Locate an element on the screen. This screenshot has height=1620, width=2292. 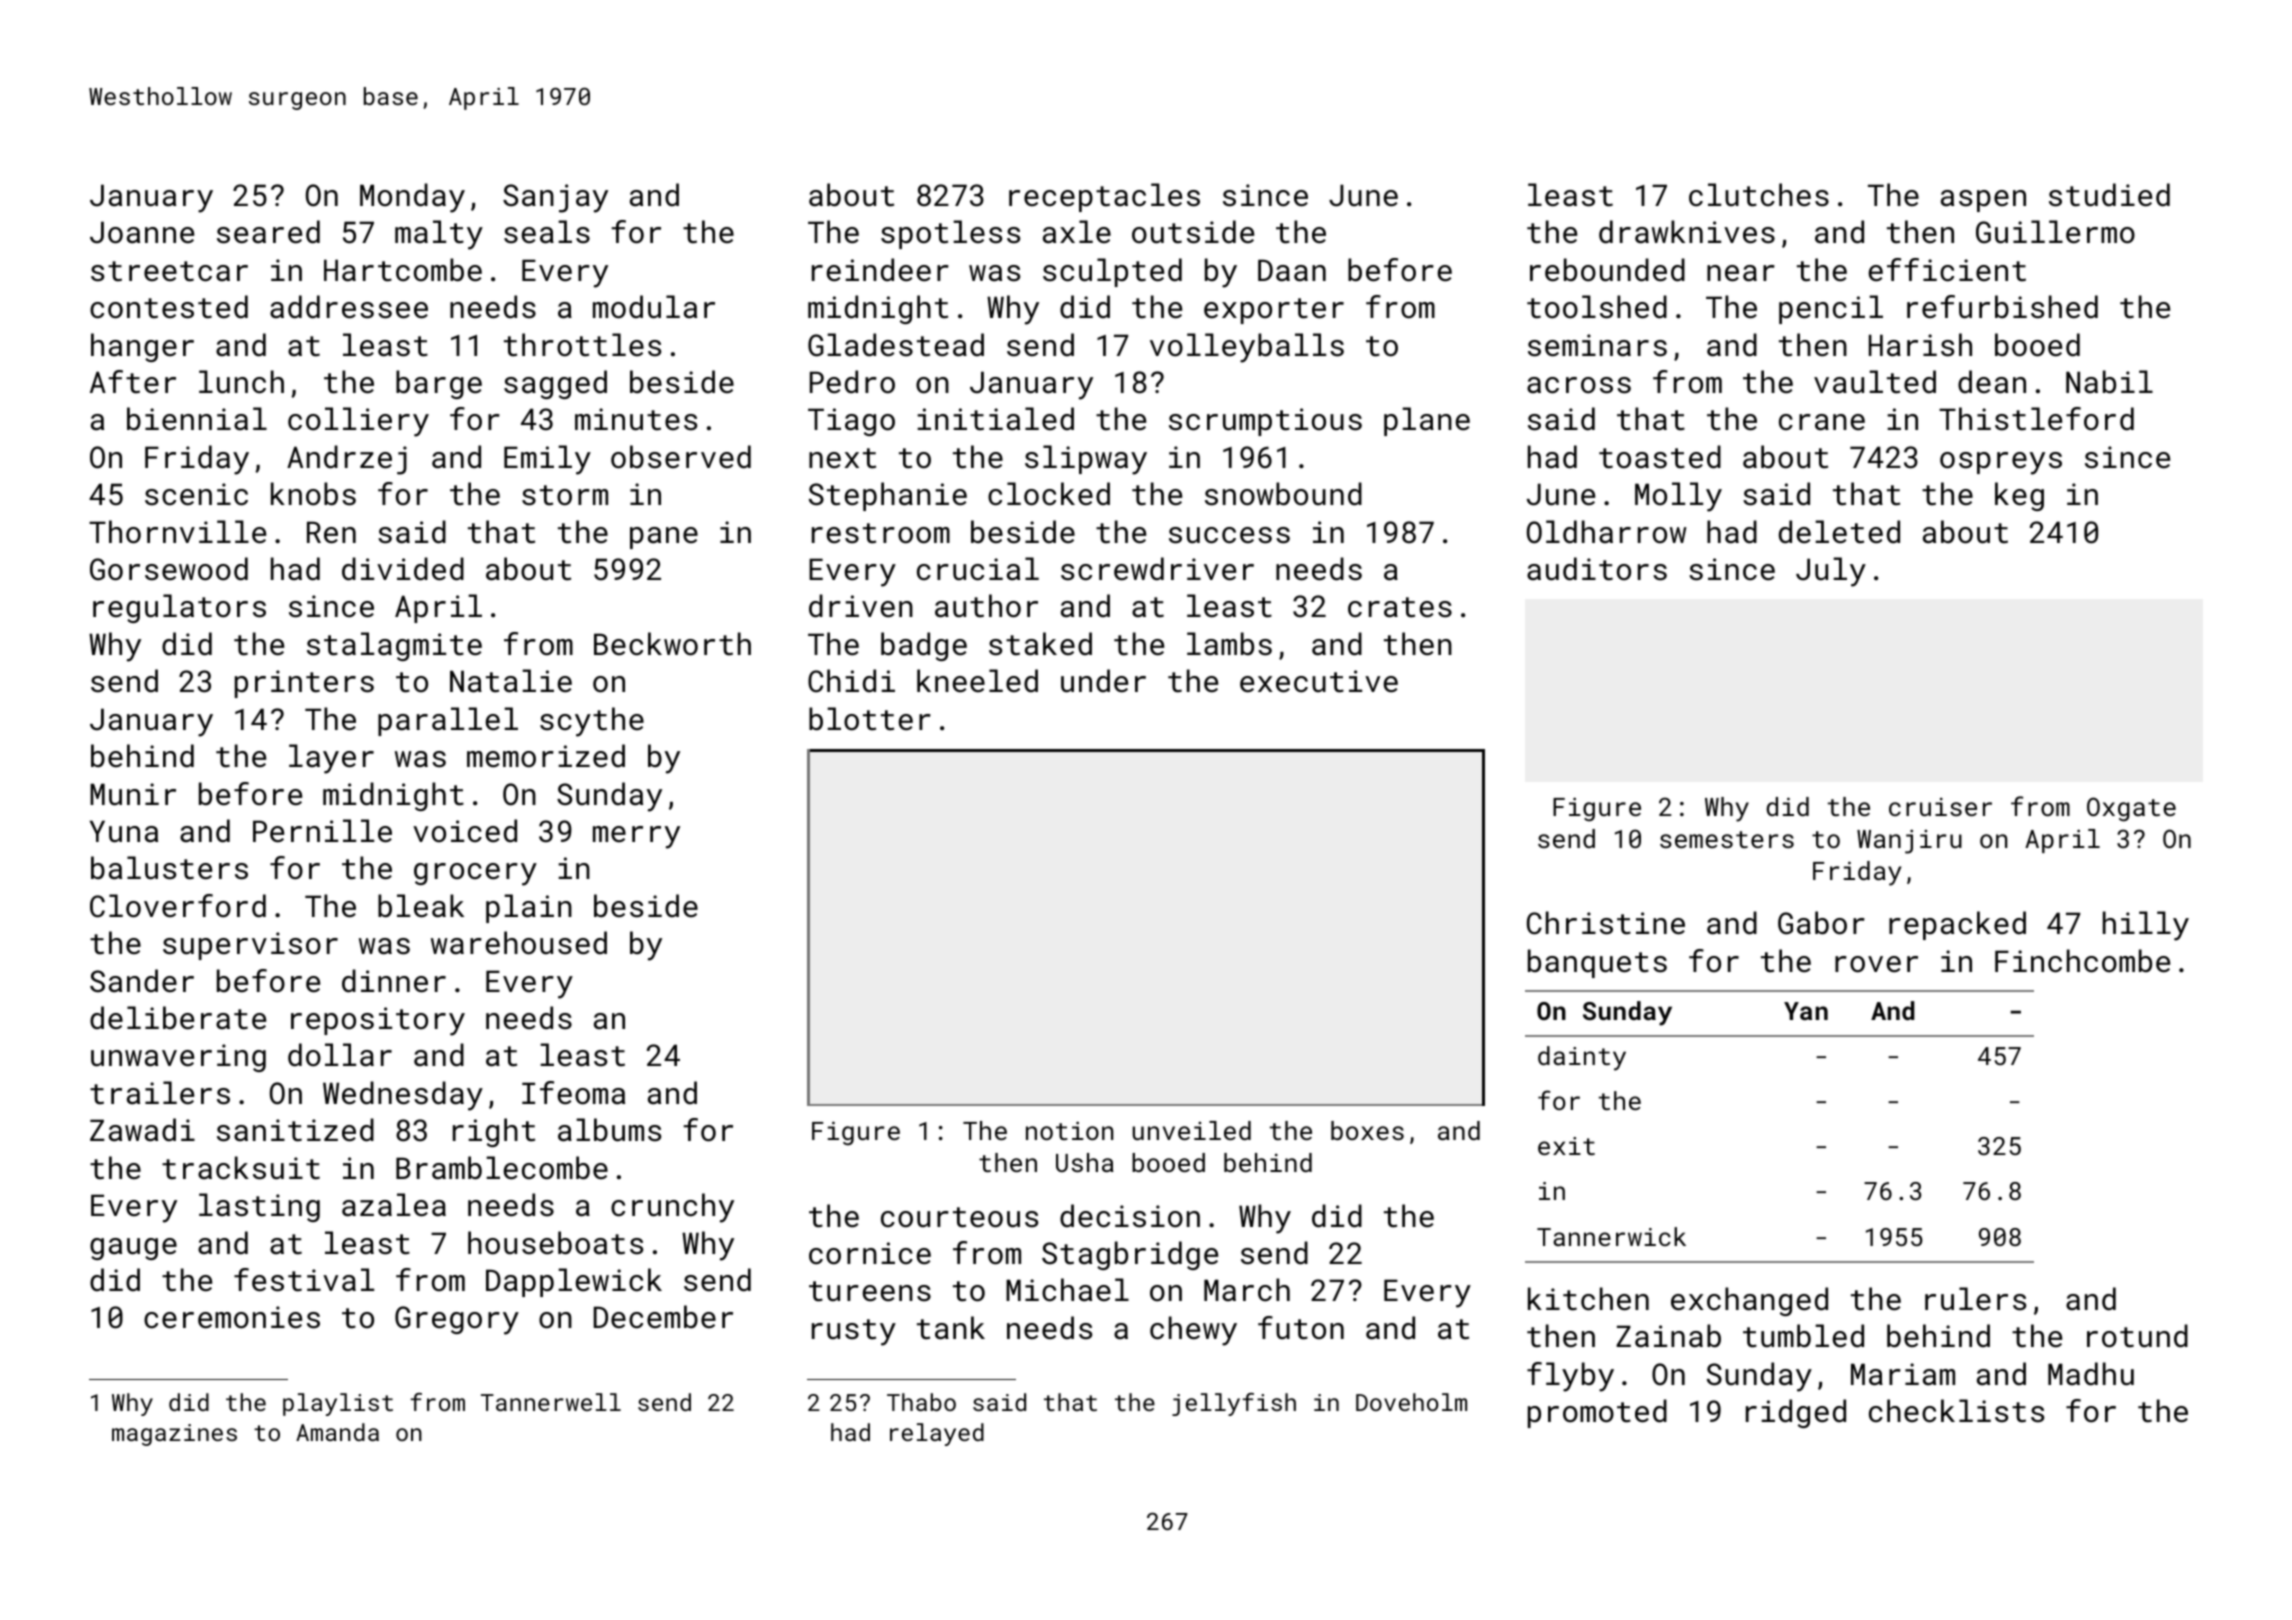
exit is located at coordinates (1566, 1146).
